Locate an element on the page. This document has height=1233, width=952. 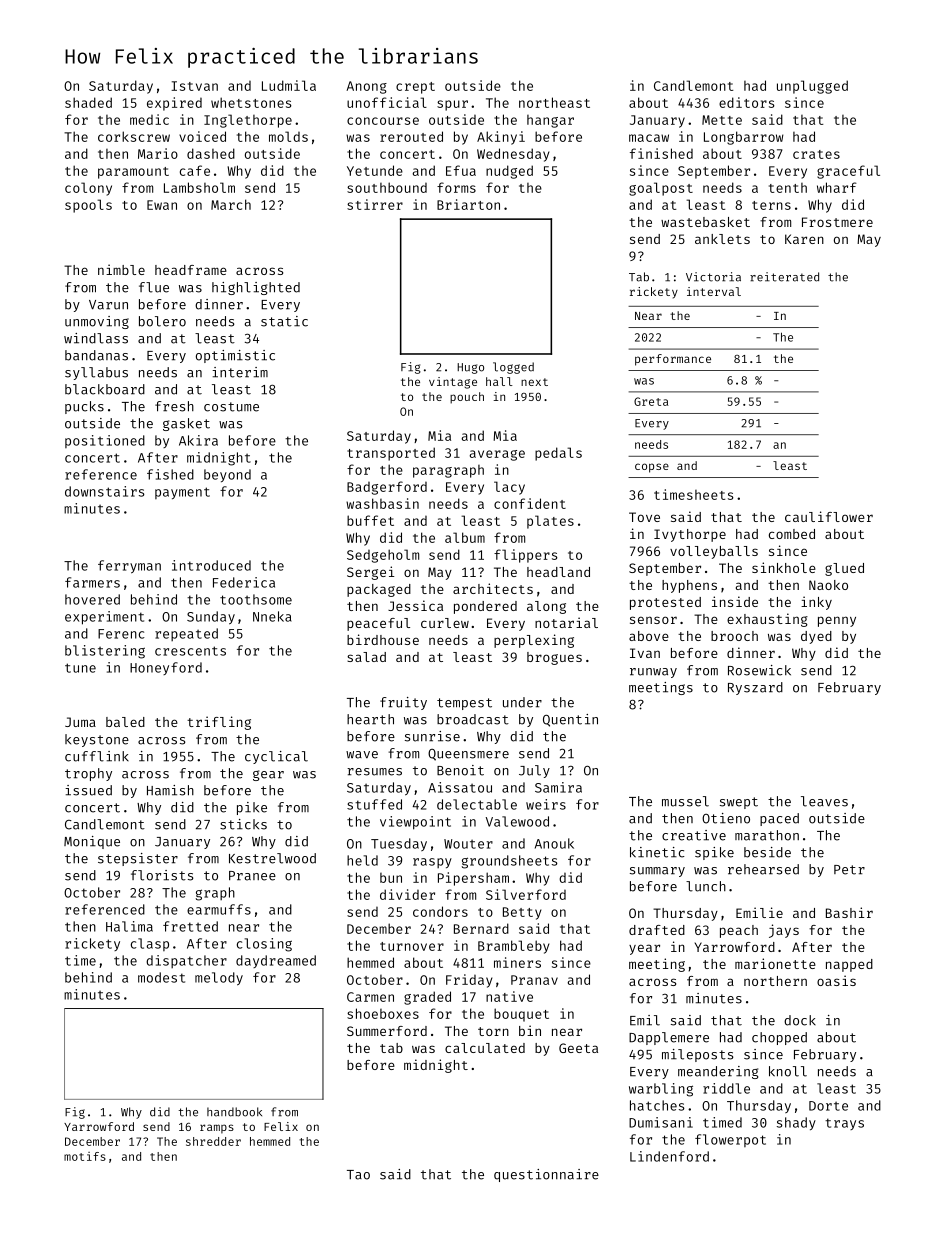
performance is located at coordinates (673, 360).
